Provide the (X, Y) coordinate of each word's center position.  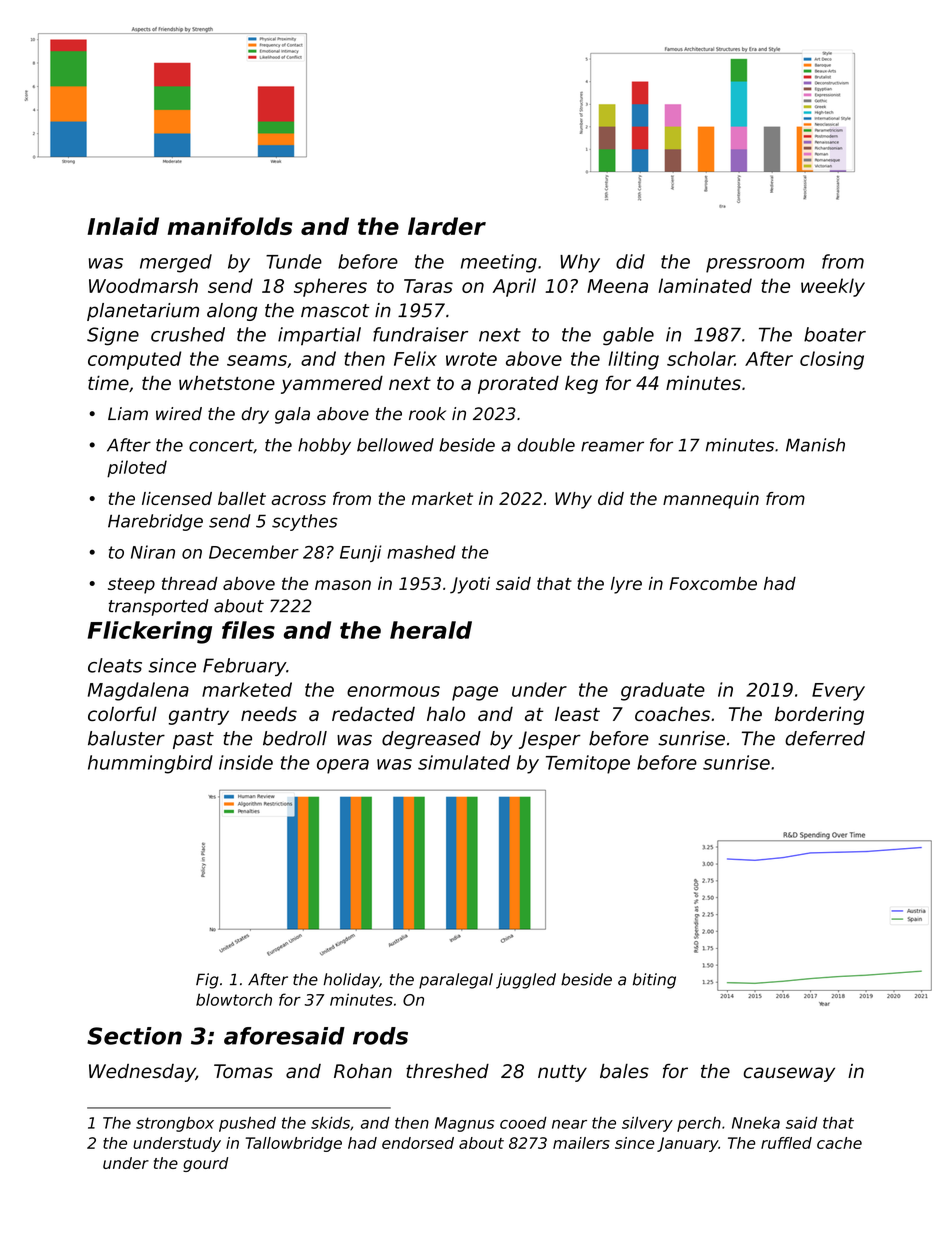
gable (628, 336)
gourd (205, 1164)
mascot (335, 311)
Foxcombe (713, 583)
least (577, 713)
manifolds (230, 226)
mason (343, 585)
